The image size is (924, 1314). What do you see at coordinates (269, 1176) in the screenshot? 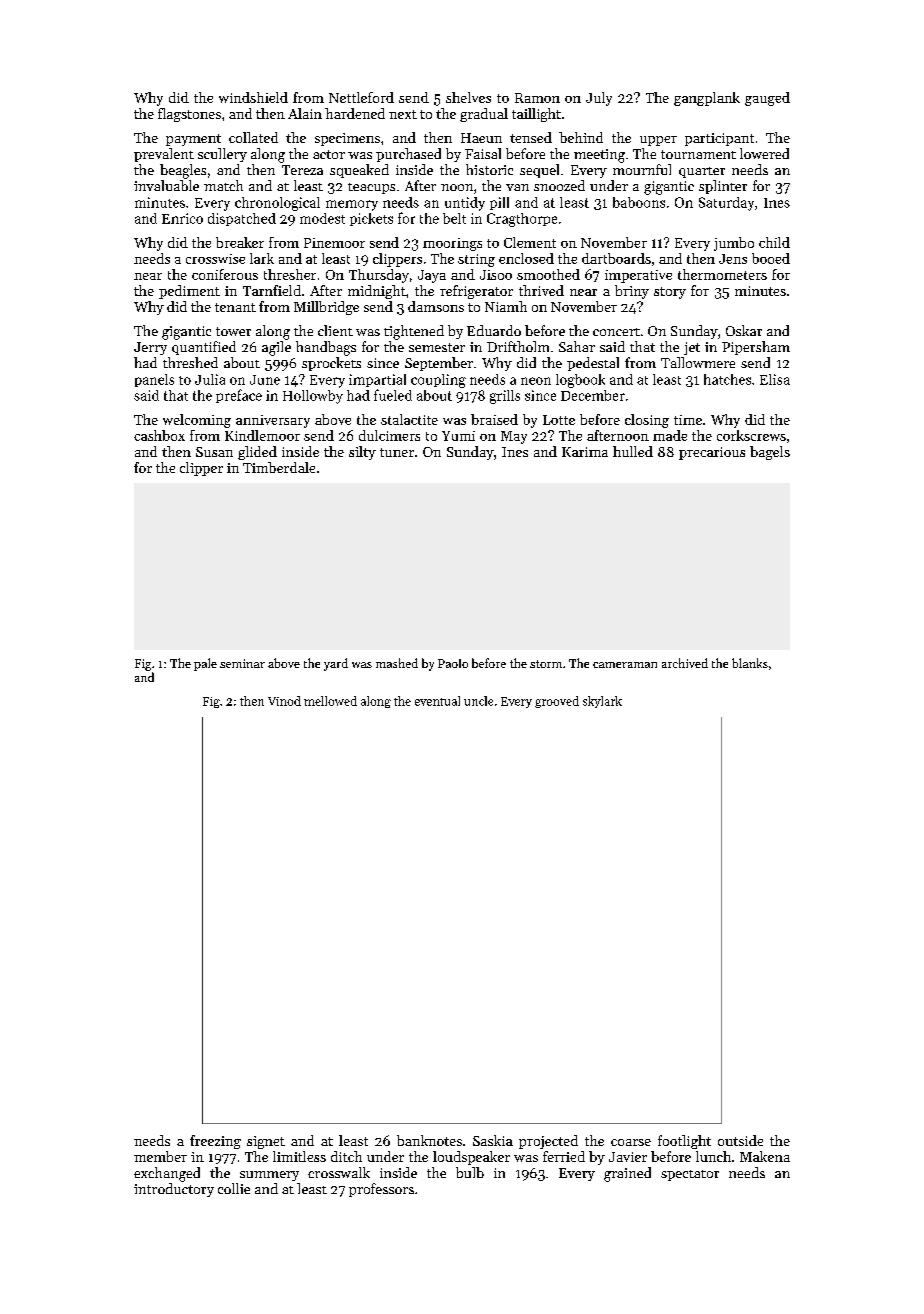
I see `summery` at bounding box center [269, 1176].
